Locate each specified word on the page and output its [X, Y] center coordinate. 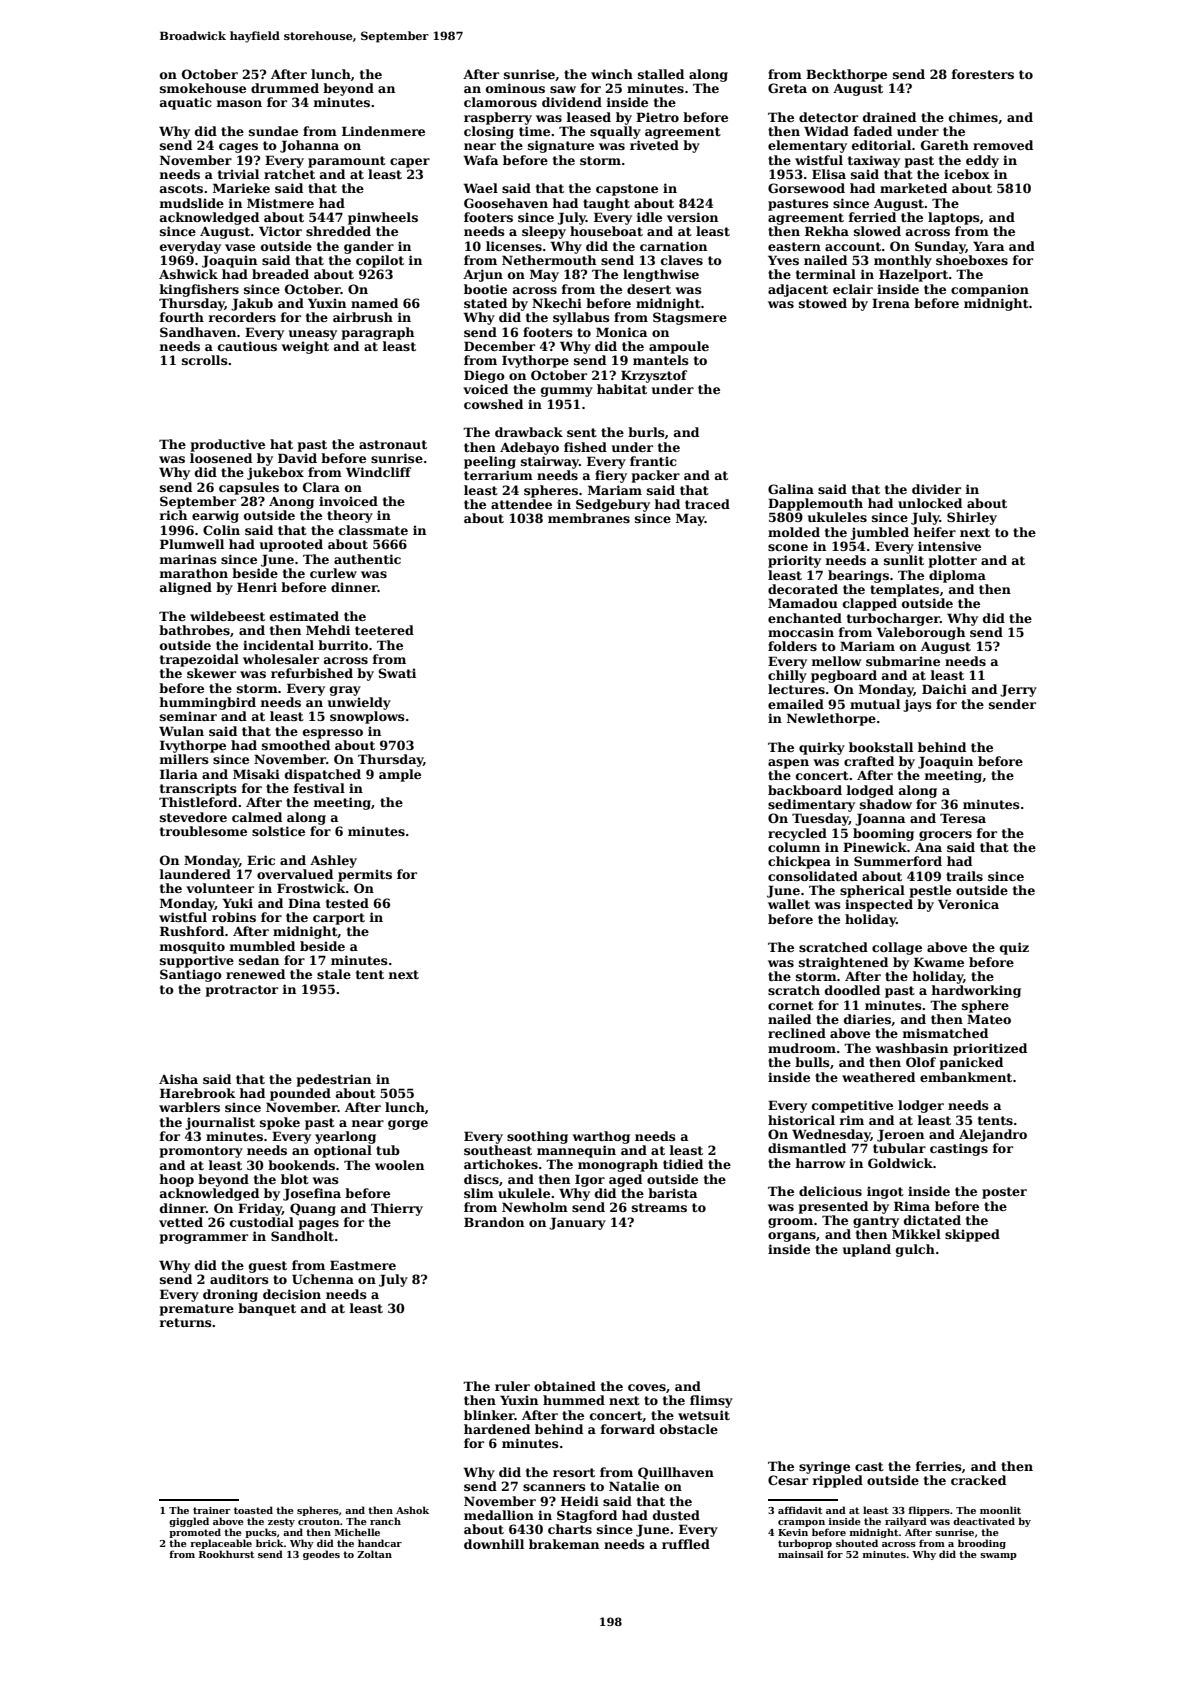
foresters [983, 74]
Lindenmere [383, 131]
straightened [843, 963]
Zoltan [374, 1554]
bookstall [881, 747]
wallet [789, 904]
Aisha [178, 1079]
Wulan [181, 731]
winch [612, 74]
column [794, 847]
